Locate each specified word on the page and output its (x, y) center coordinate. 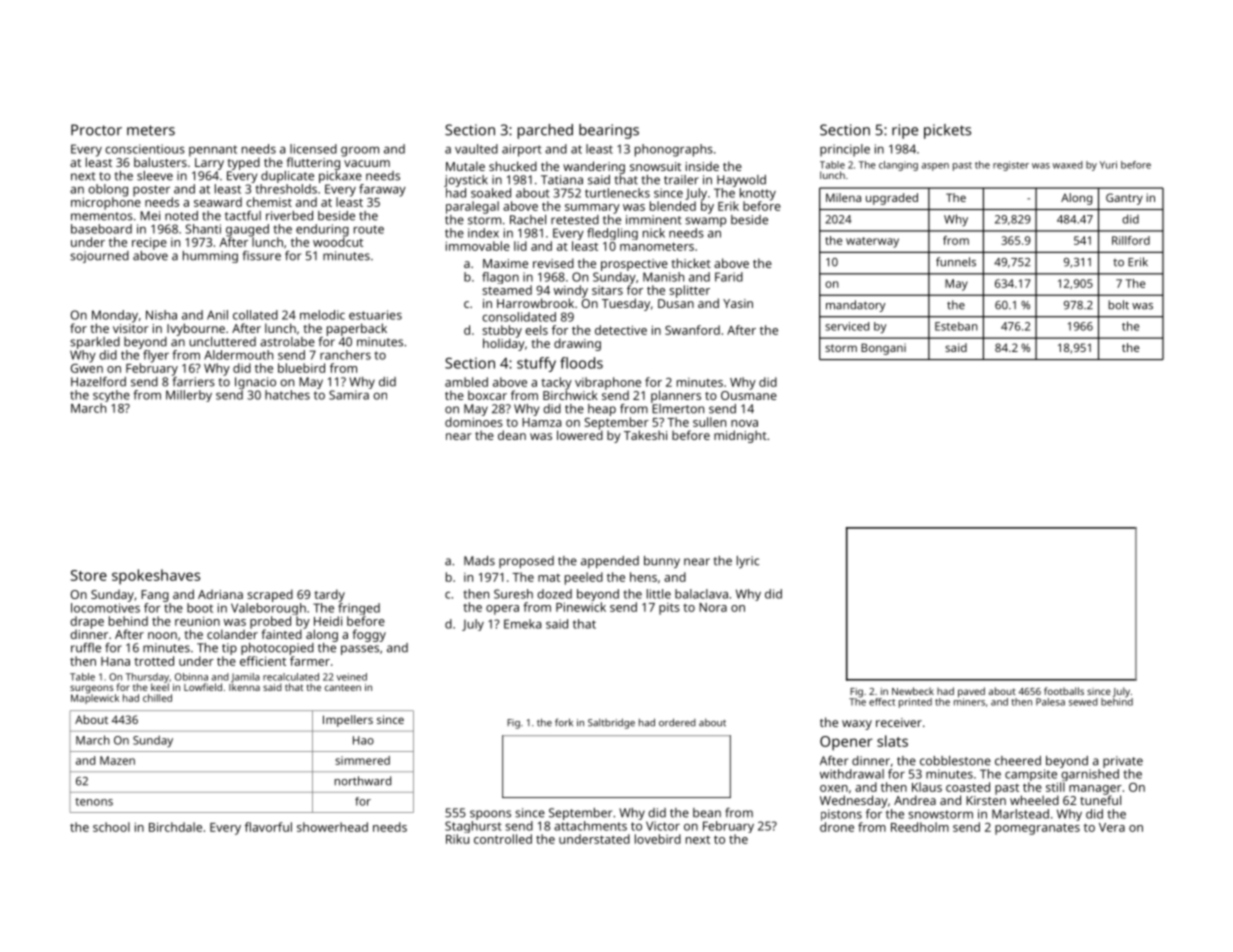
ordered (677, 722)
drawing (577, 344)
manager (1095, 790)
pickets (947, 131)
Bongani (883, 349)
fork (564, 722)
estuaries (375, 315)
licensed (313, 149)
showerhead (332, 827)
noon (162, 635)
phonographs (674, 150)
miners (969, 702)
